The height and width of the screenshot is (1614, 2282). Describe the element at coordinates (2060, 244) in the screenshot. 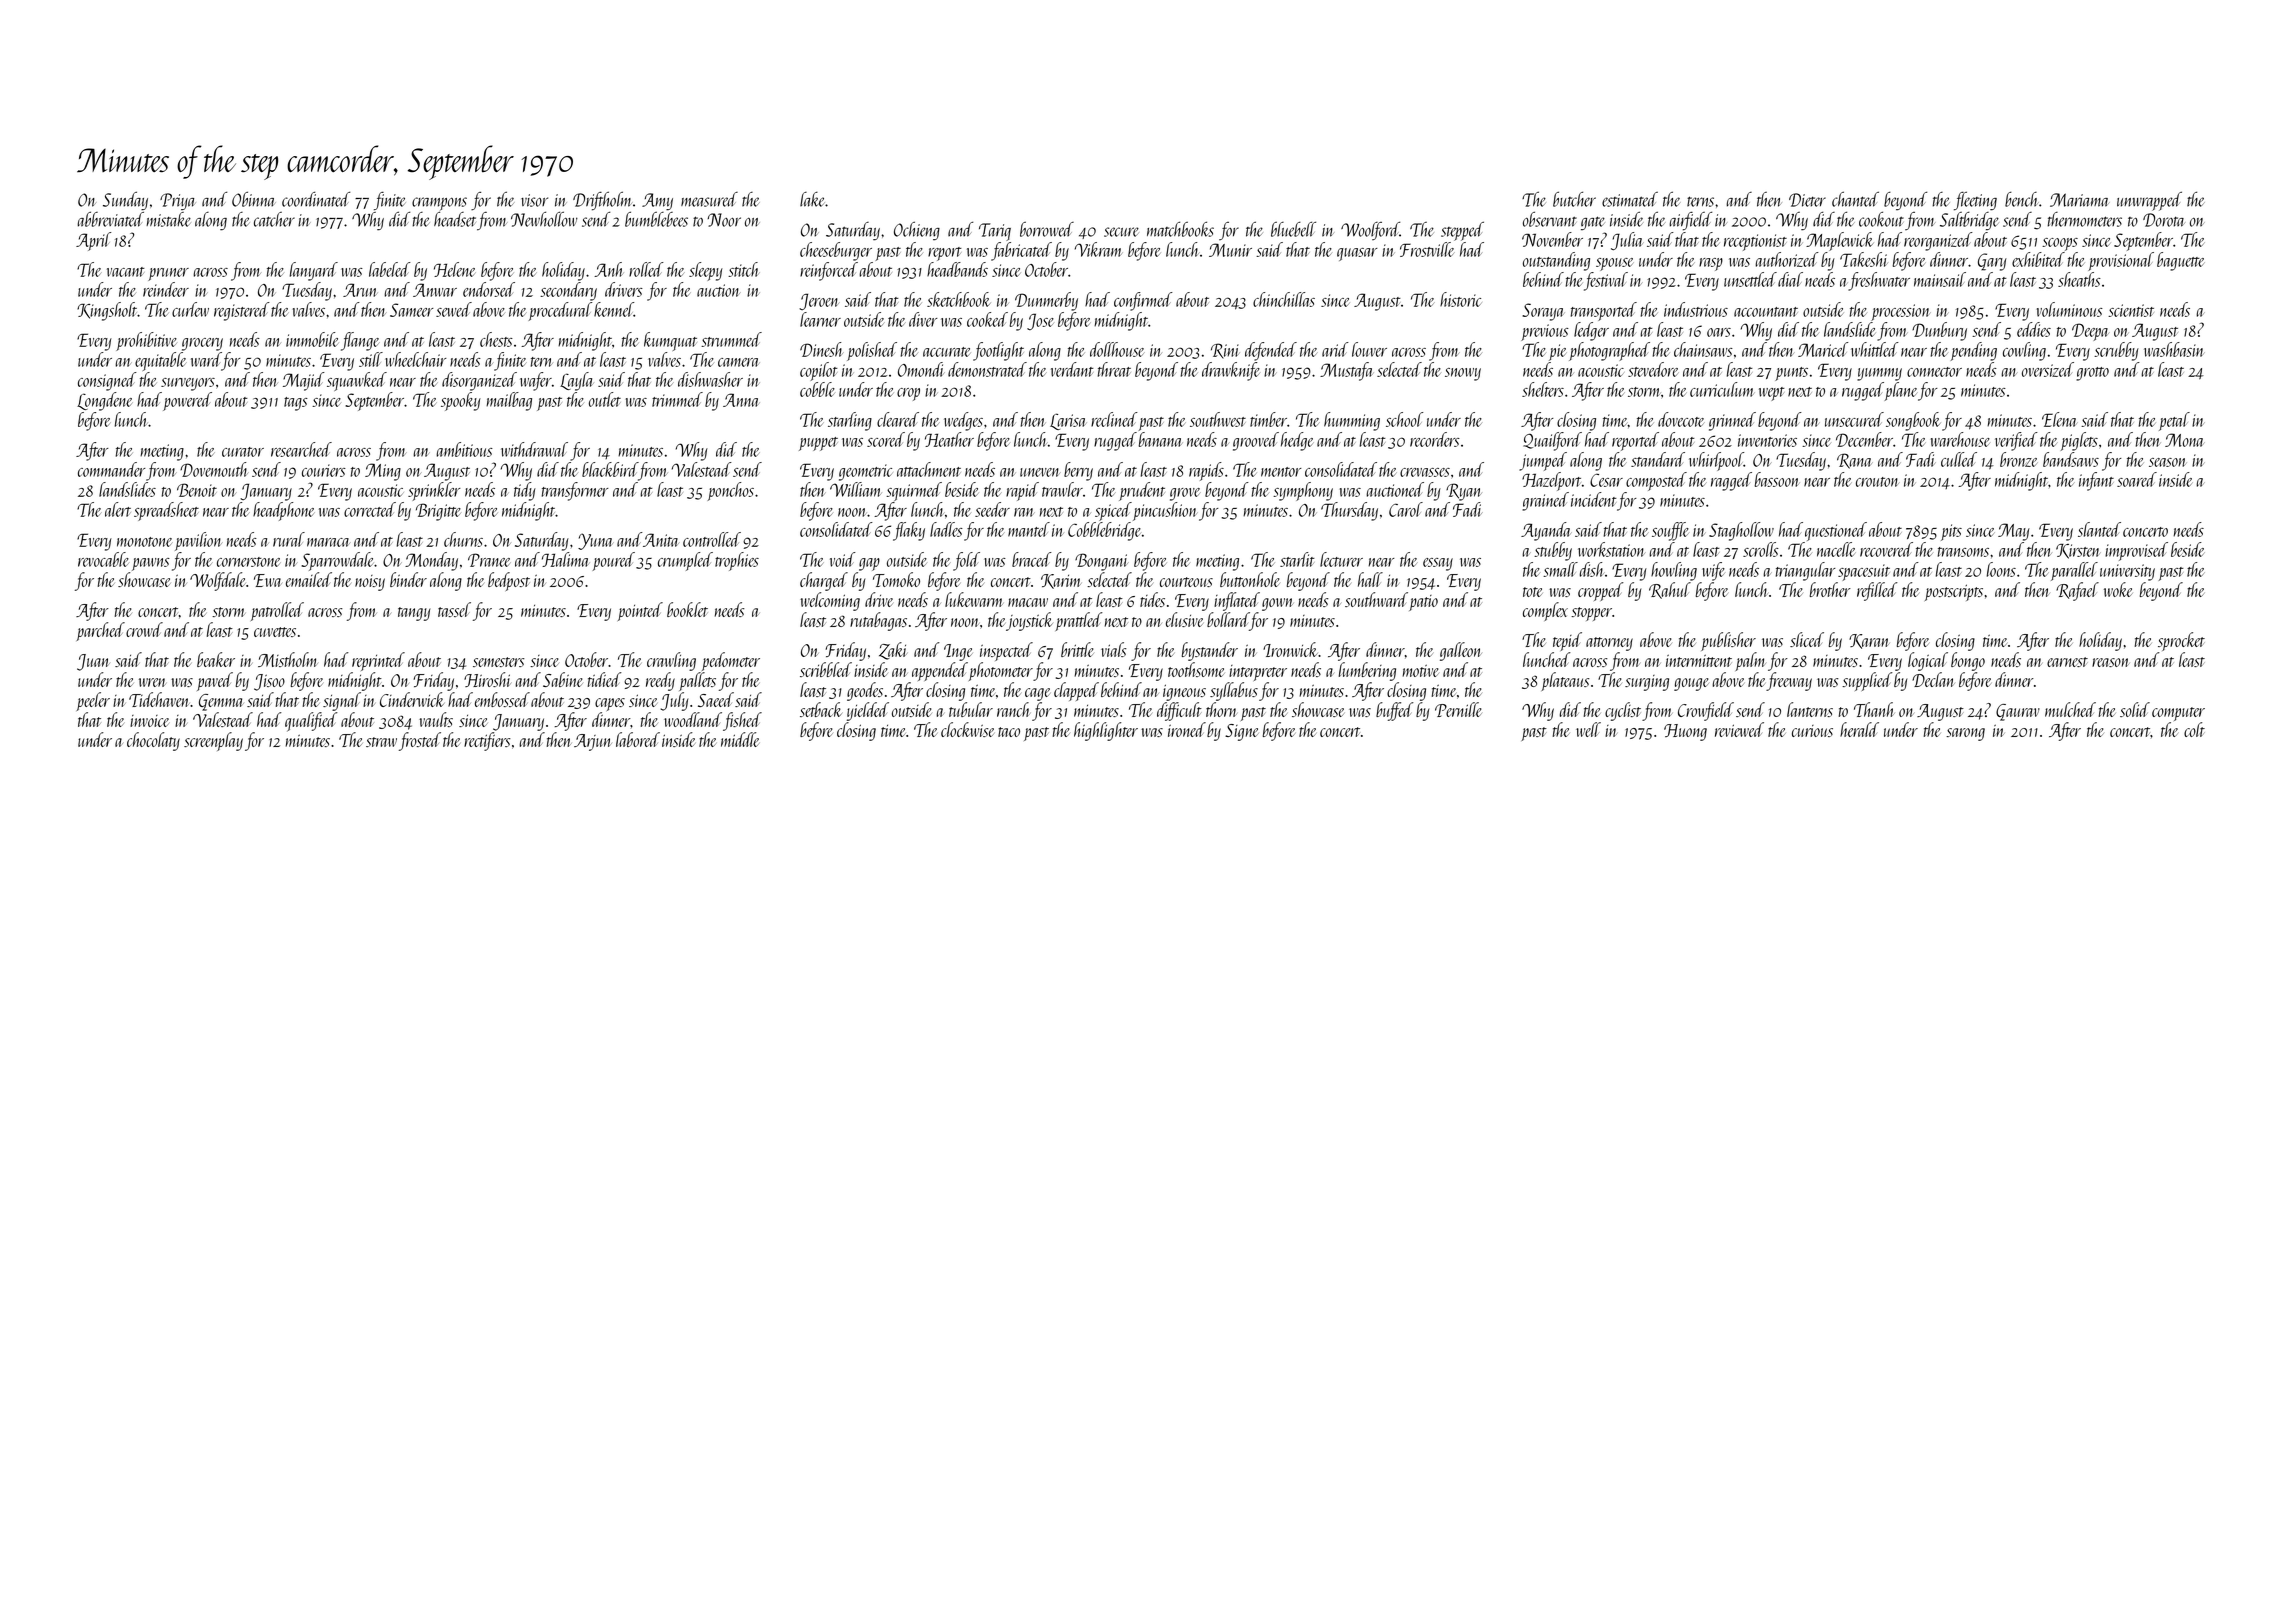

I see `scoops` at that location.
